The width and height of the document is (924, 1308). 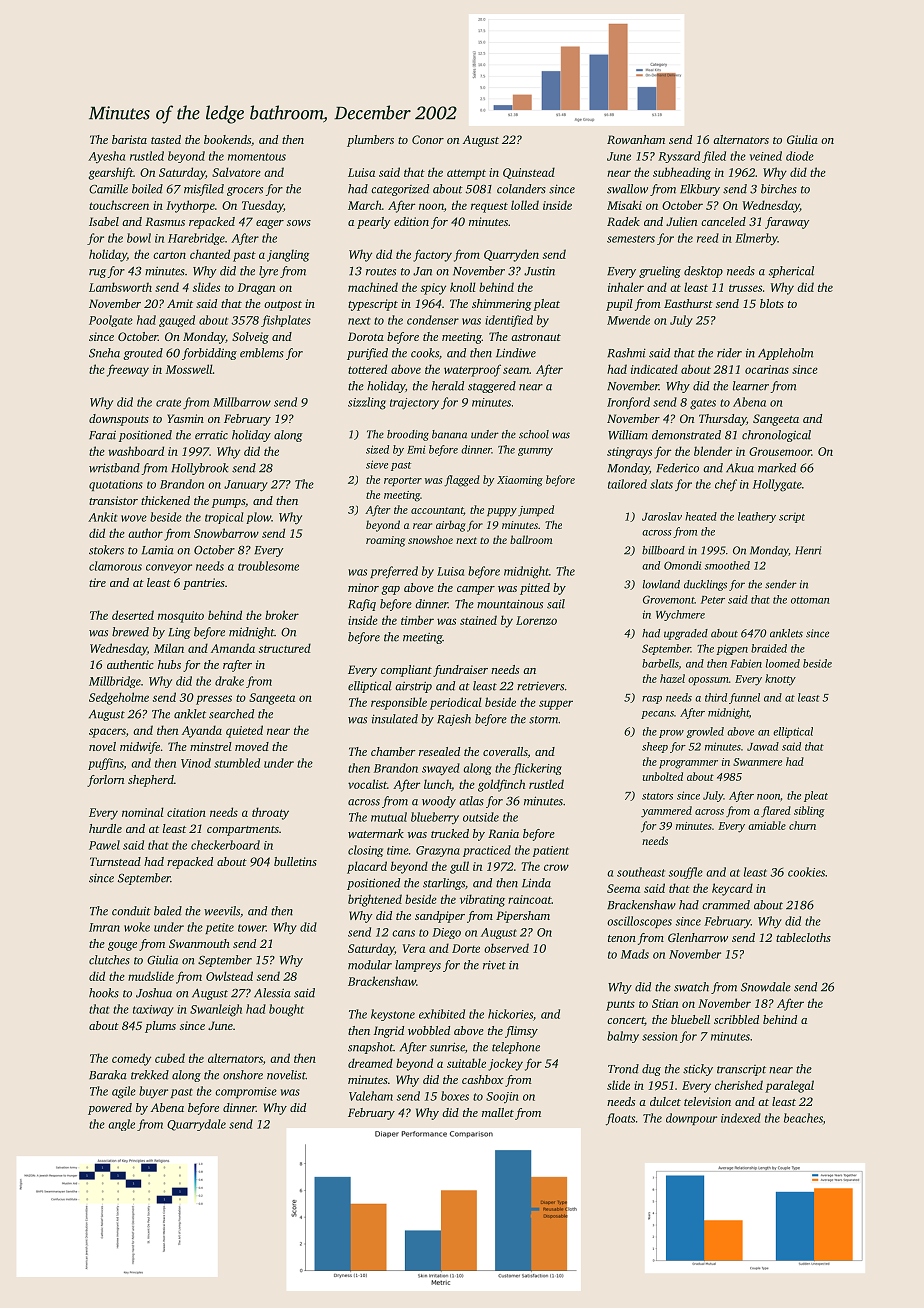 I want to click on factory, so click(x=432, y=255).
